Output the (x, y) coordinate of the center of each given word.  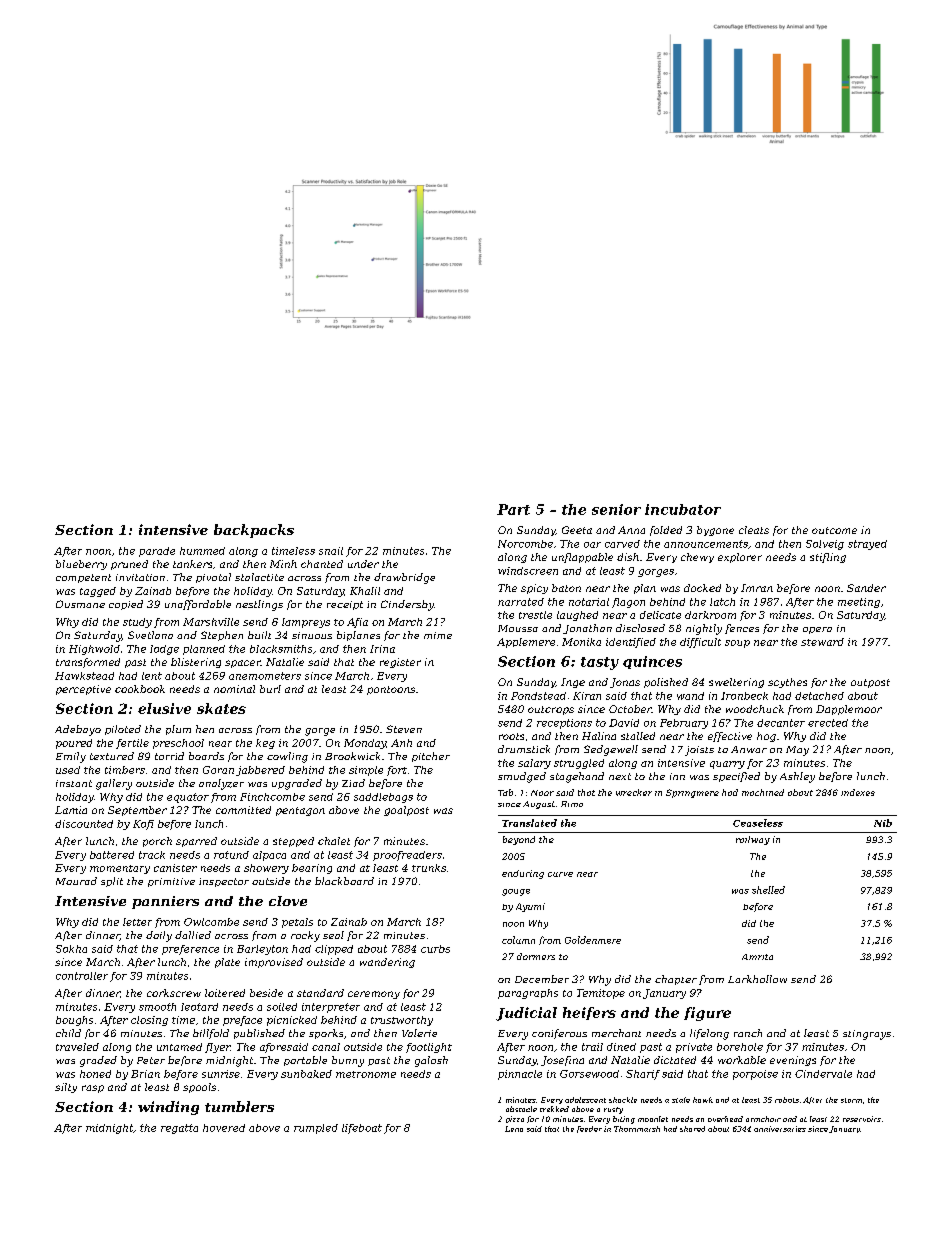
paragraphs (528, 994)
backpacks (254, 531)
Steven (404, 729)
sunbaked (306, 1074)
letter (137, 922)
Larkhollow (757, 979)
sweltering (736, 683)
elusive (164, 708)
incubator (683, 509)
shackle (623, 1100)
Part (513, 509)
